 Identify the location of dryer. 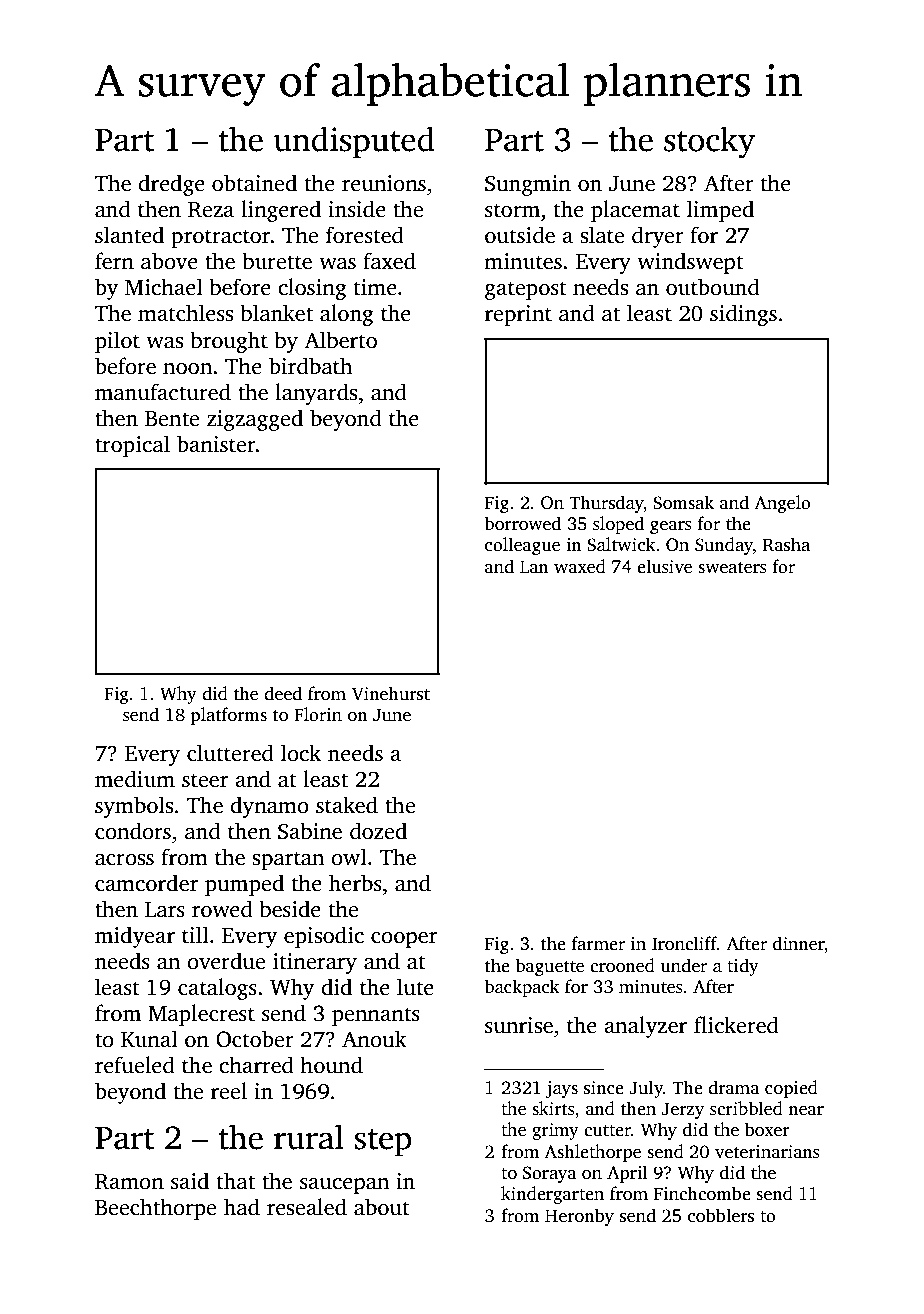
(658, 237).
